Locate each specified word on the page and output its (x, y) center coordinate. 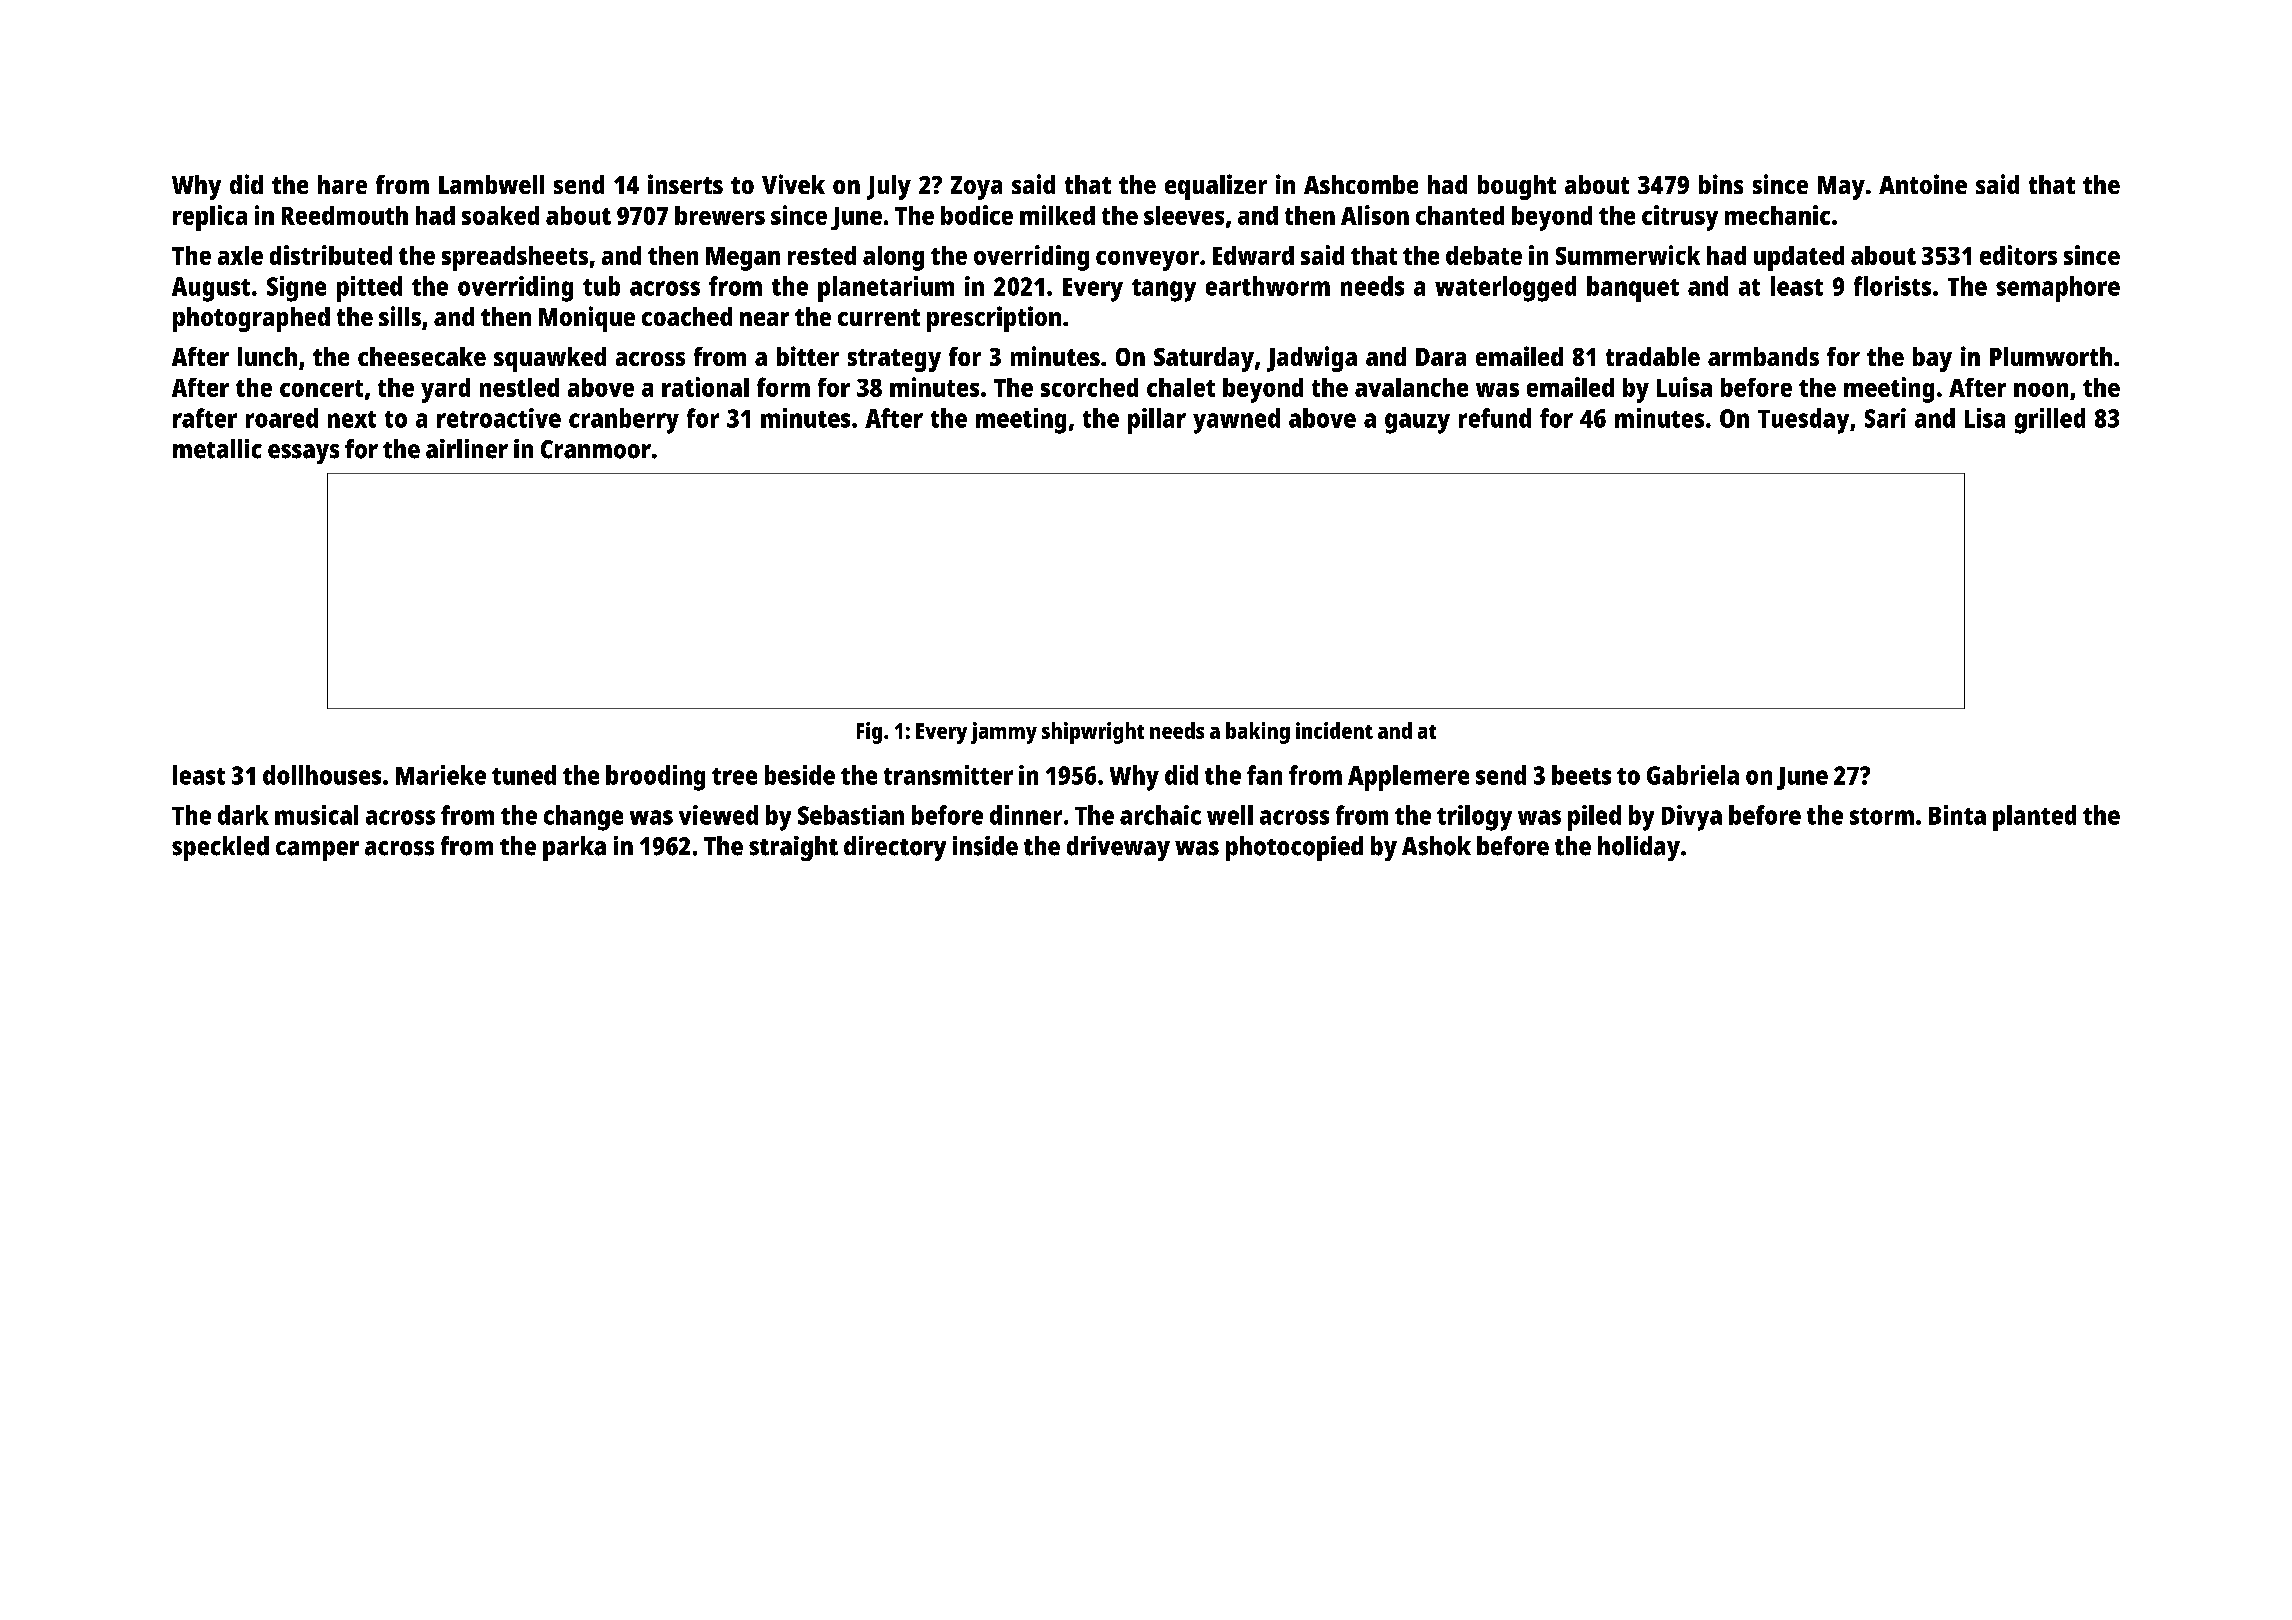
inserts (685, 184)
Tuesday (1803, 421)
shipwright (1093, 733)
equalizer (1216, 187)
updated (1799, 258)
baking (1258, 733)
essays (303, 454)
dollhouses (322, 775)
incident (1334, 730)
